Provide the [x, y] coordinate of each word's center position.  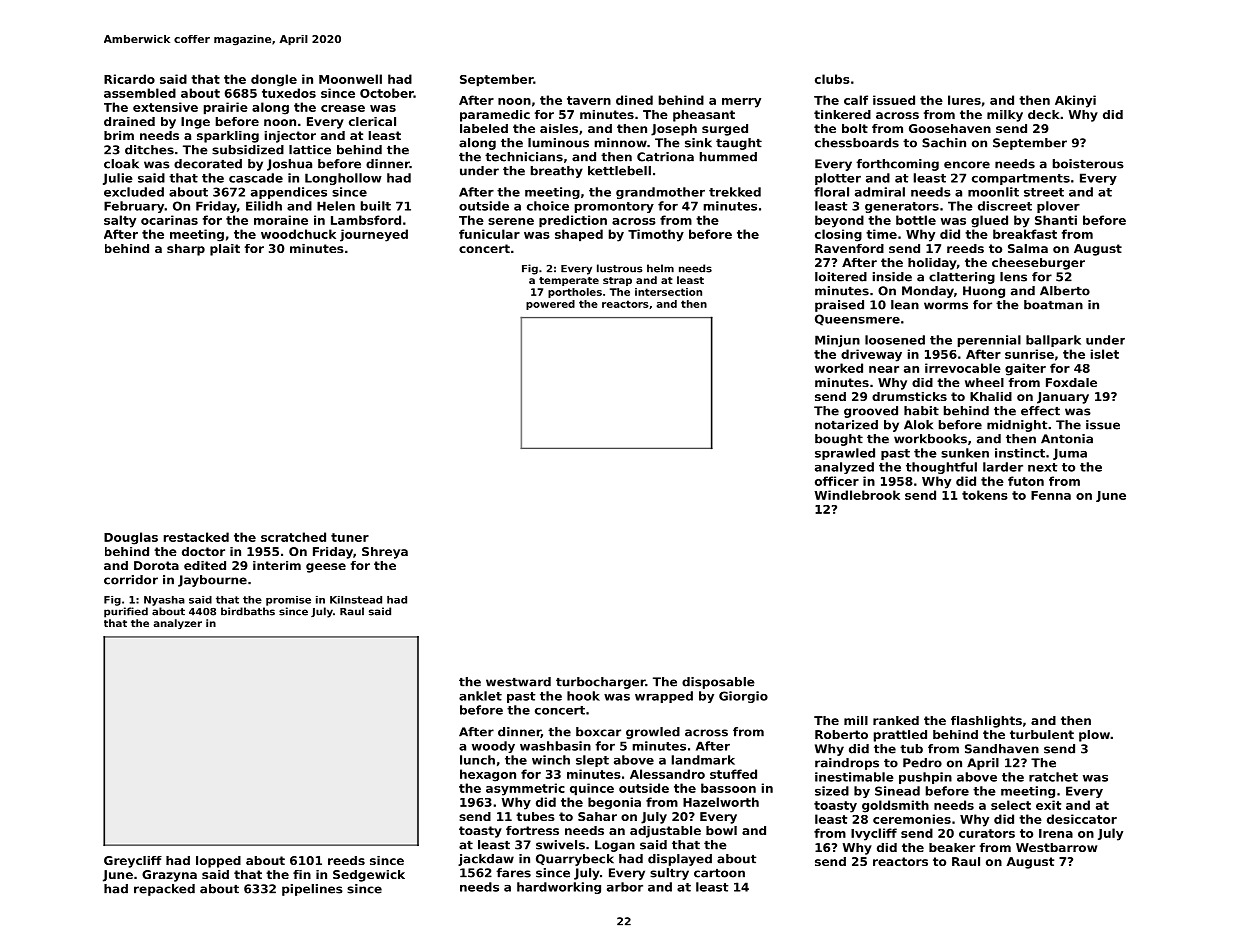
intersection [668, 292]
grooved [871, 412]
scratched [293, 537]
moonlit [993, 192]
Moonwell [350, 79]
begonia [614, 803]
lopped [218, 862]
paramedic [495, 116]
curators [987, 833]
